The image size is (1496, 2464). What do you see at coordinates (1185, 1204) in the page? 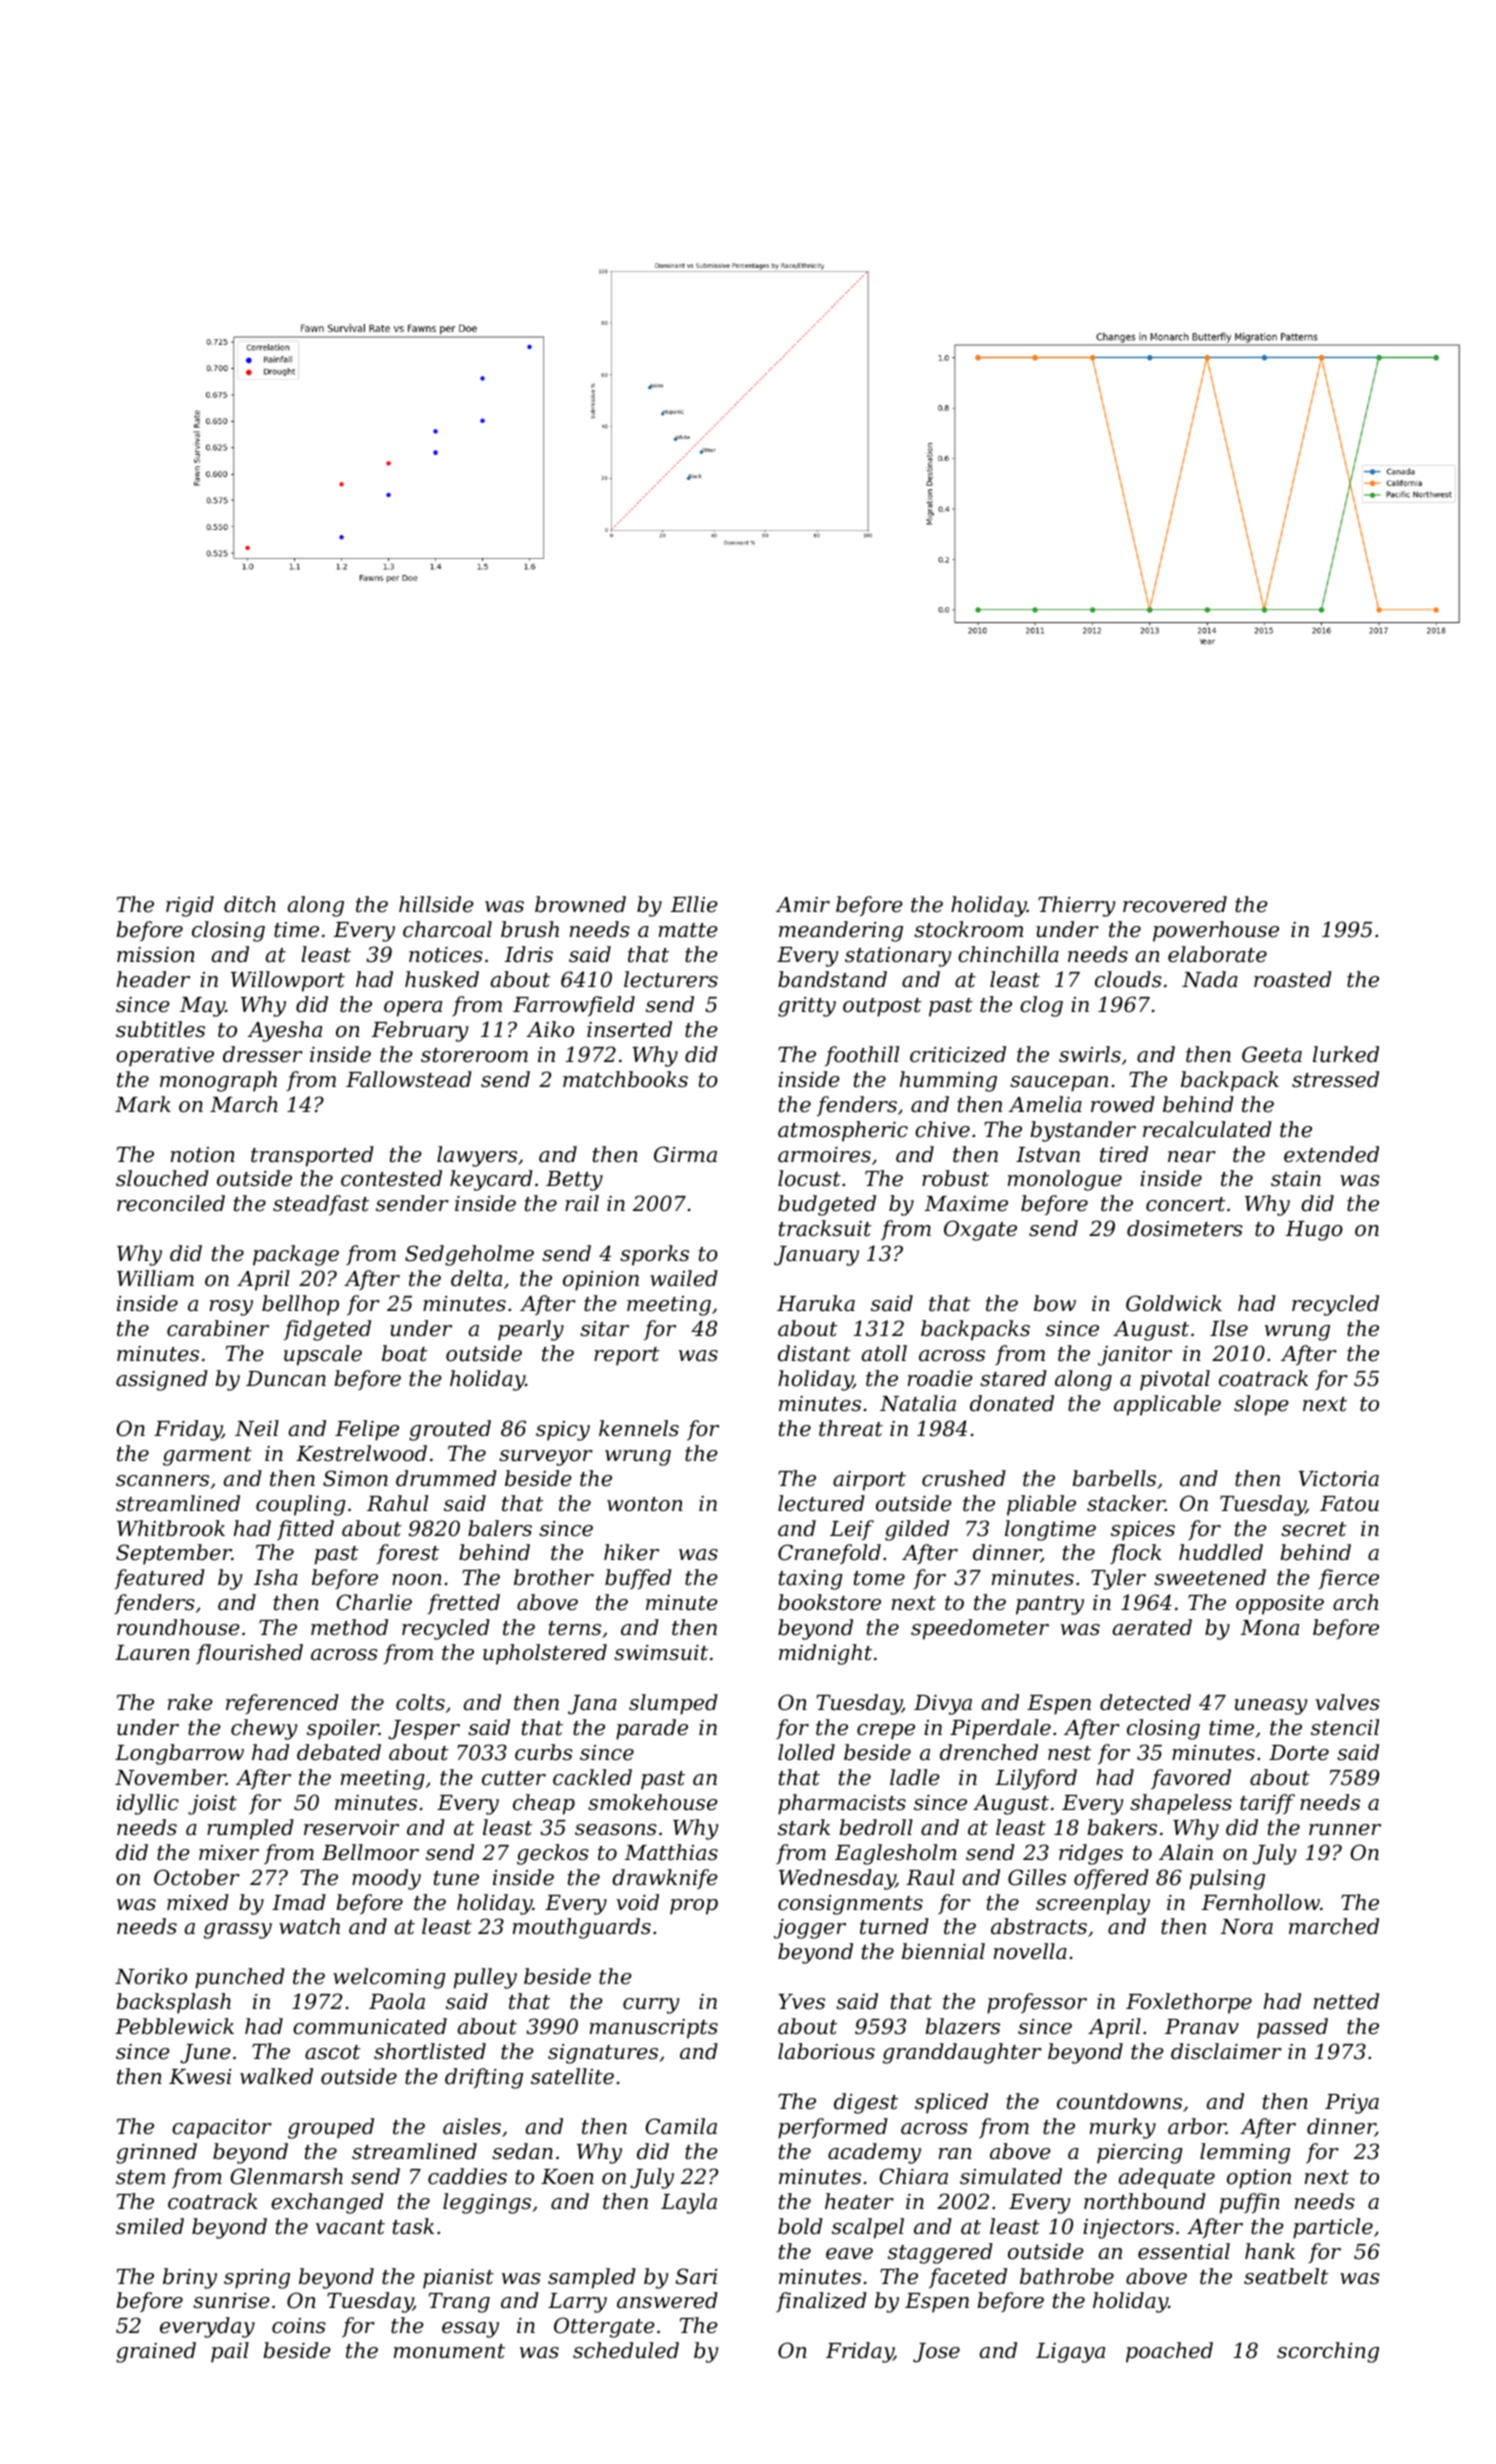
I see `concert` at bounding box center [1185, 1204].
